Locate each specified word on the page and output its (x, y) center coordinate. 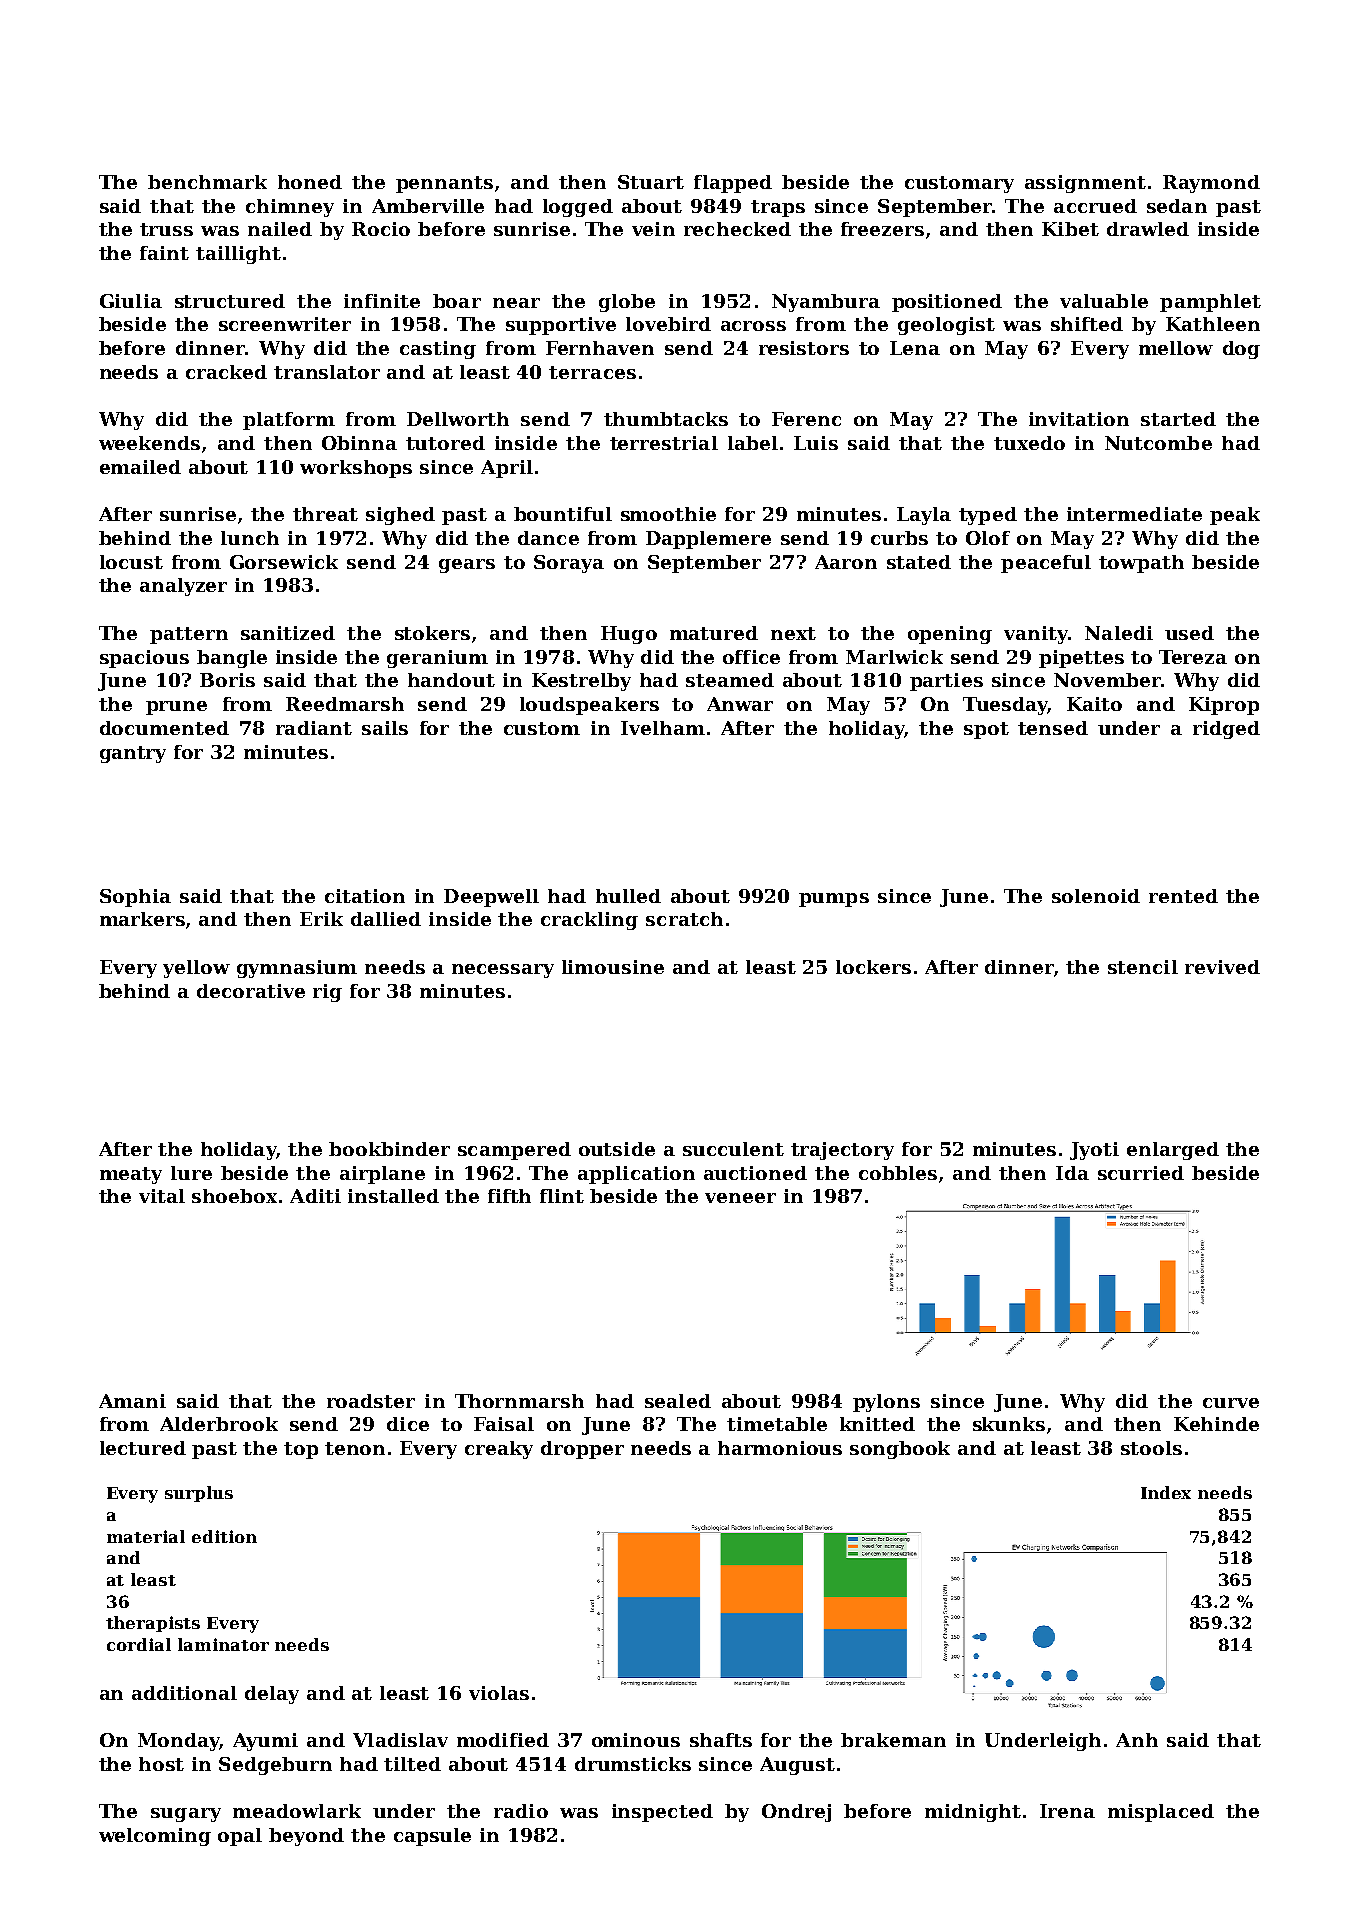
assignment (1085, 184)
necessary (503, 971)
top (301, 1450)
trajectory (842, 1151)
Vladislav (400, 1740)
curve (1231, 1403)
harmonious (780, 1448)
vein (653, 229)
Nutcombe (1158, 443)
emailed (140, 467)
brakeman (893, 1740)
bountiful (563, 514)
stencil (1143, 967)
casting (438, 350)
